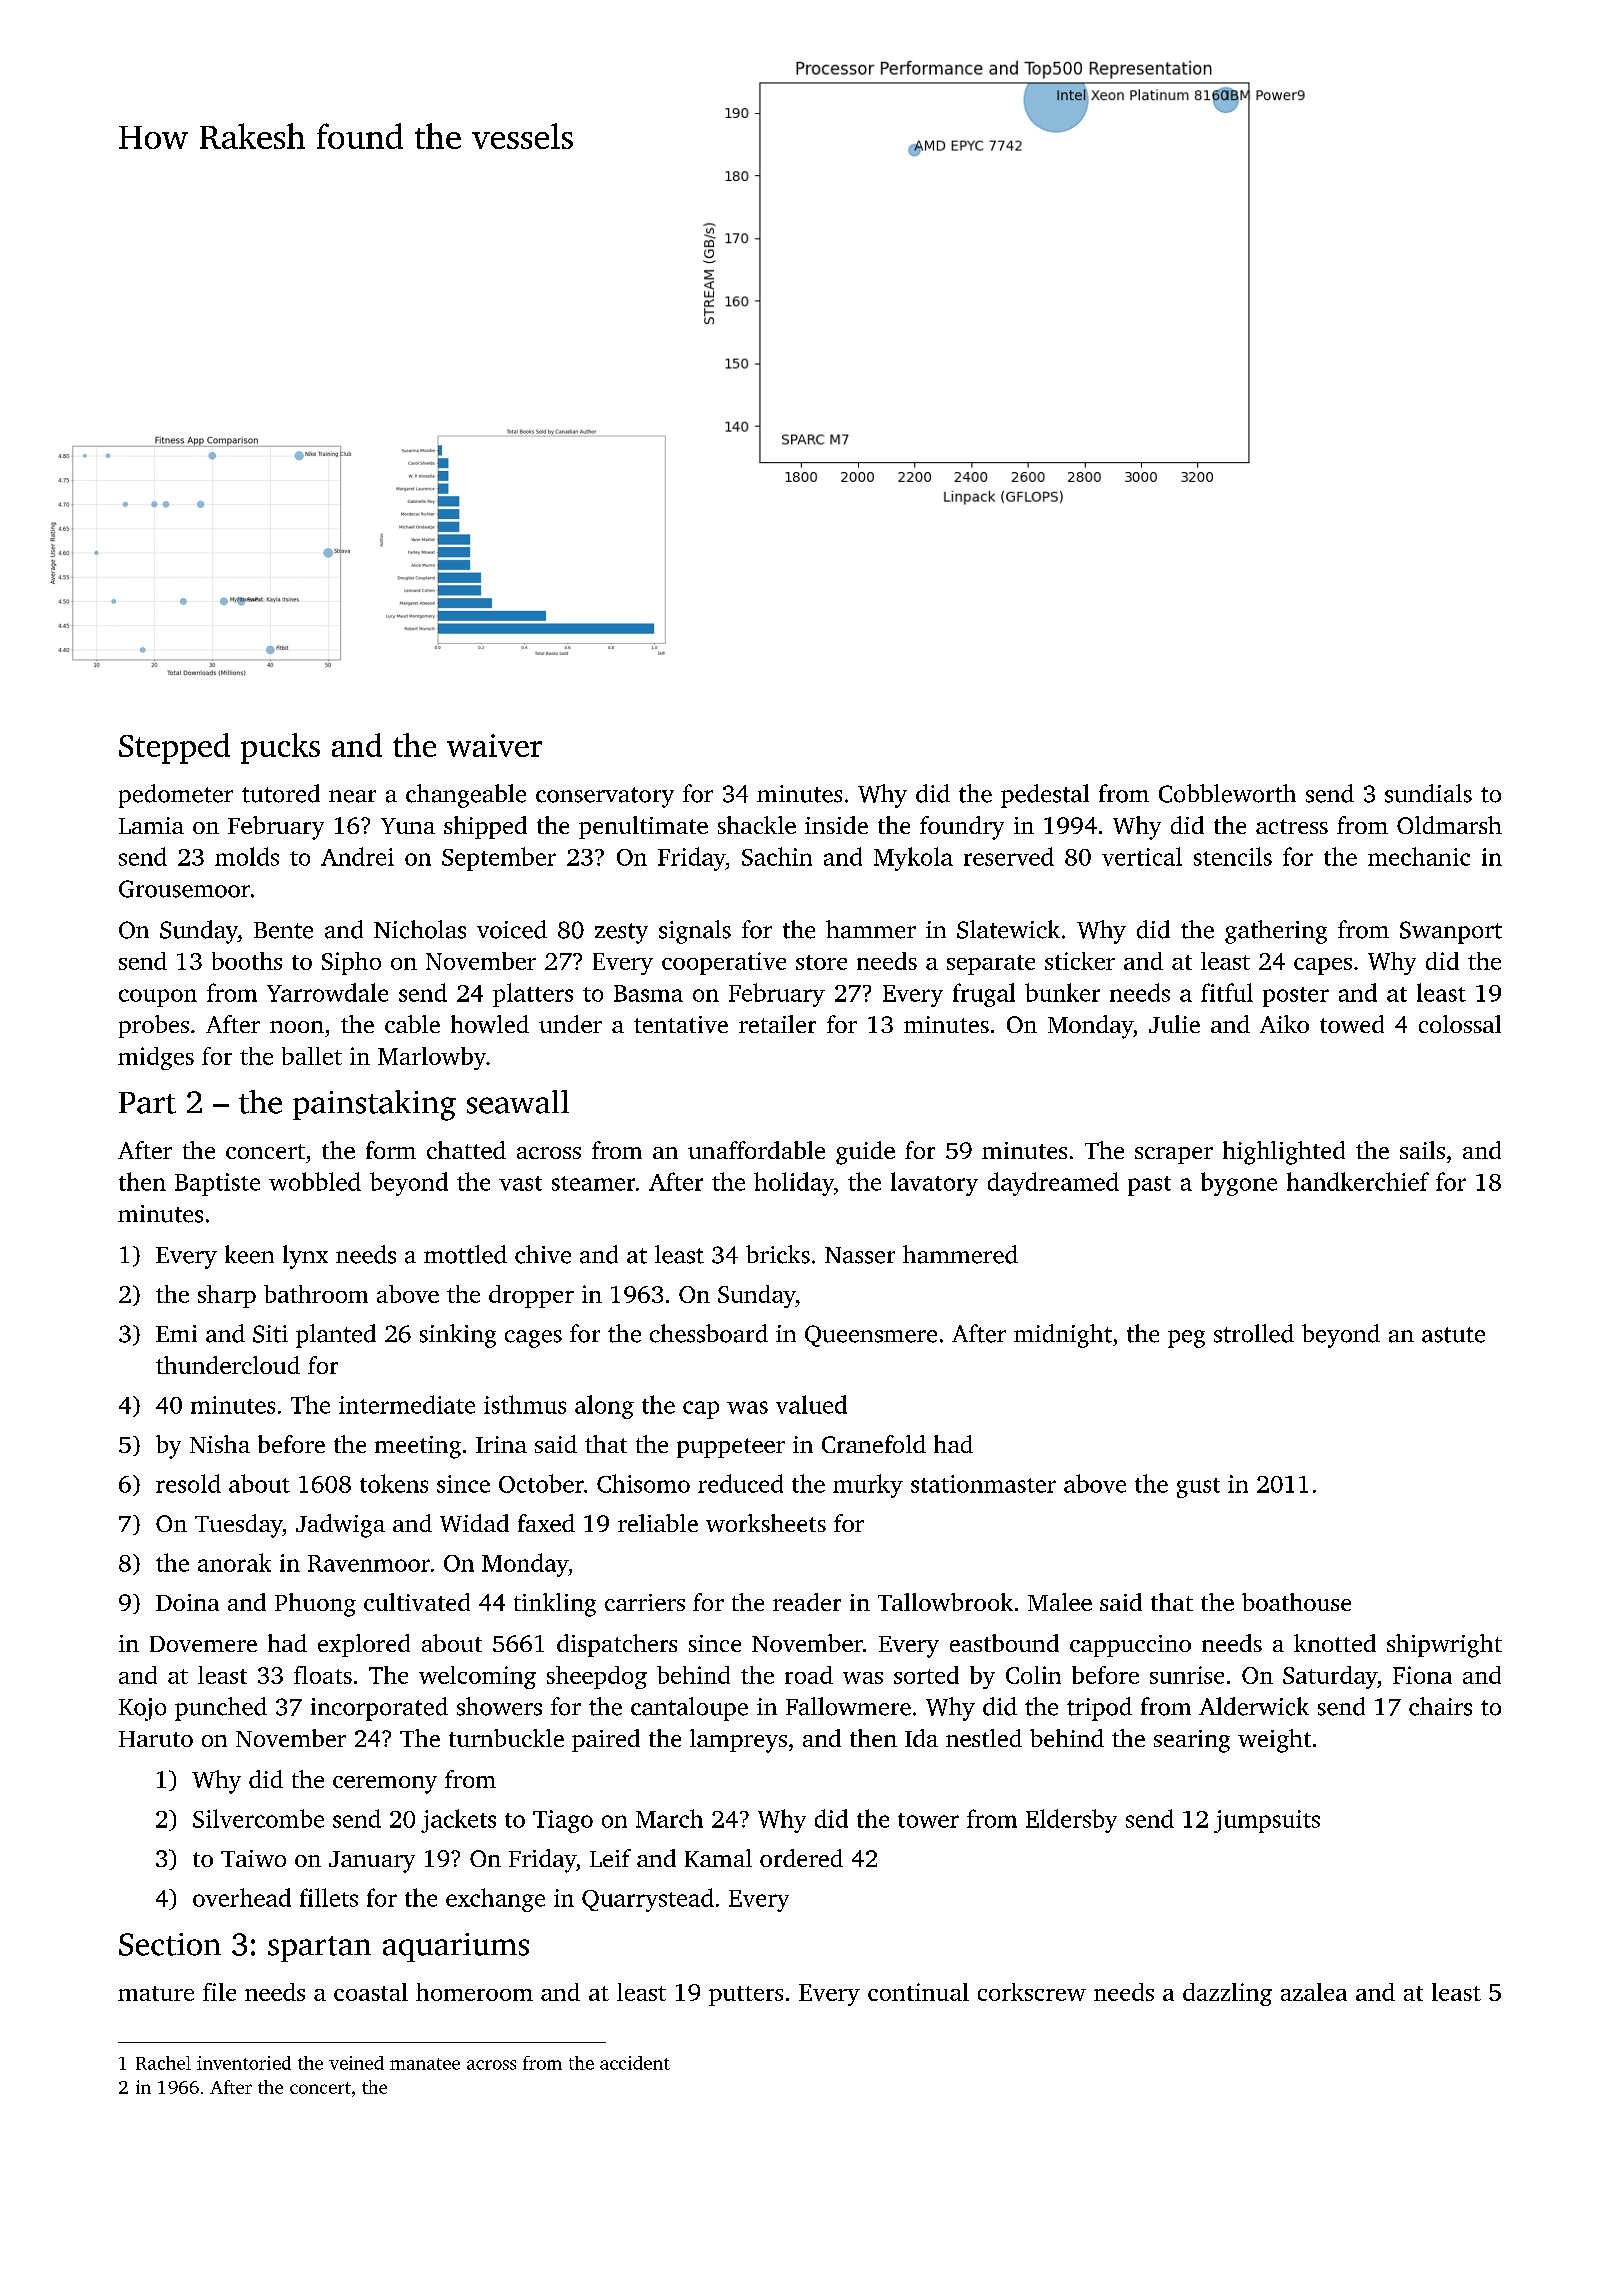  What do you see at coordinates (1451, 932) in the image?
I see `Swanport` at bounding box center [1451, 932].
